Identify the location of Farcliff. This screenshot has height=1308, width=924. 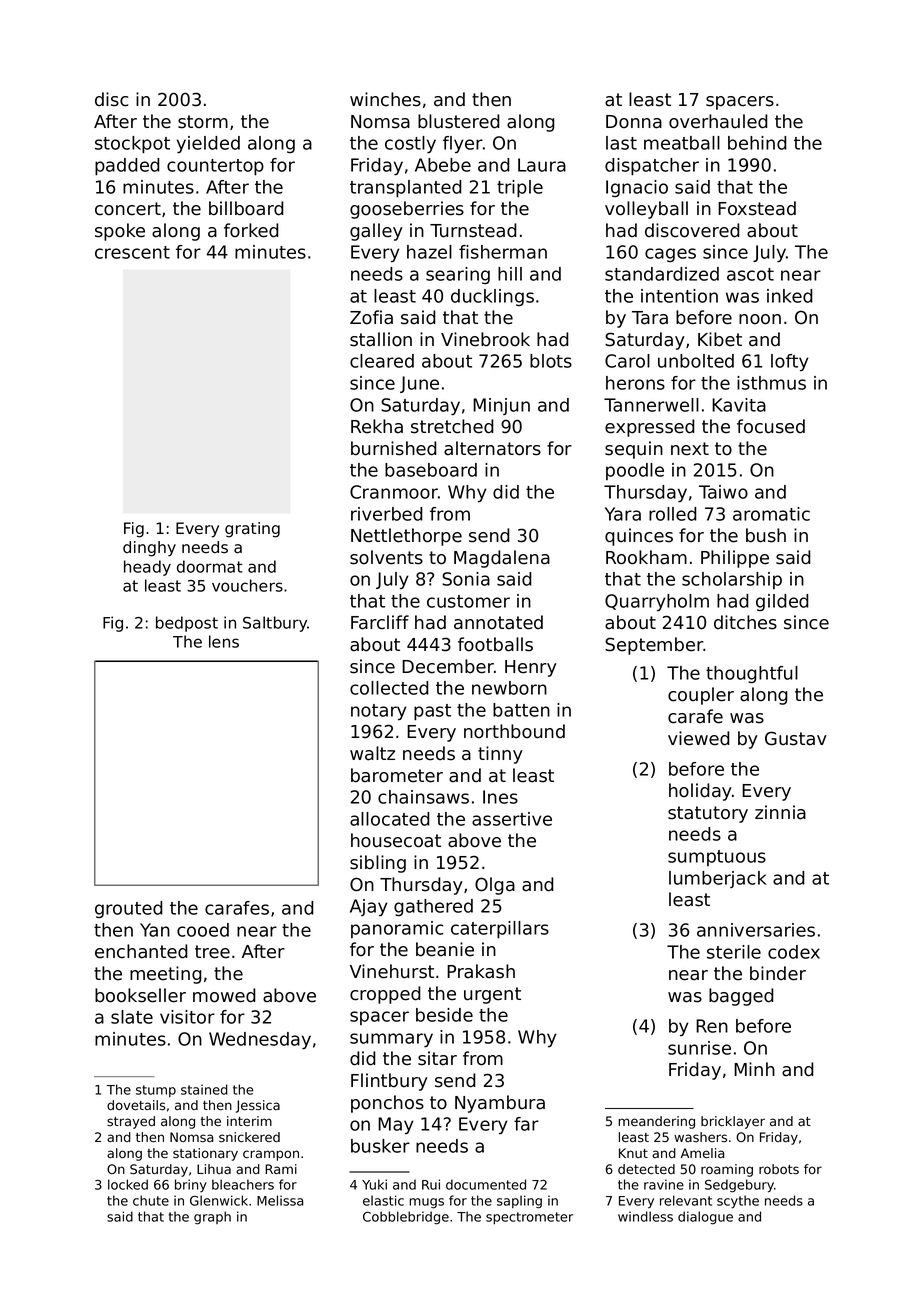
(380, 622).
